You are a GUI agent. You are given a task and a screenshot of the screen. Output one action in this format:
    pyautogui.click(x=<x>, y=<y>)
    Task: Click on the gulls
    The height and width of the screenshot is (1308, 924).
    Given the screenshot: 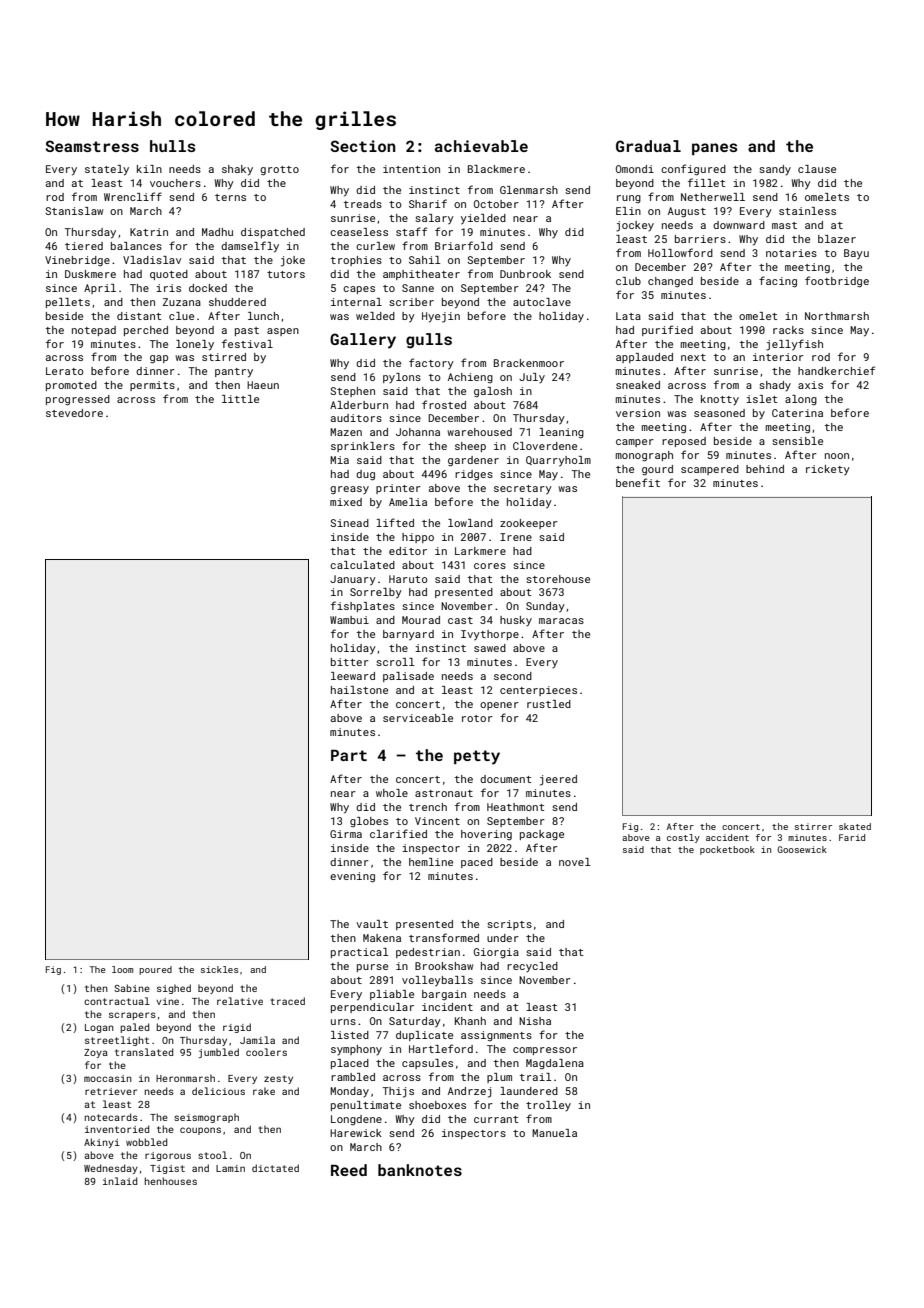 What is the action you would take?
    pyautogui.click(x=429, y=341)
